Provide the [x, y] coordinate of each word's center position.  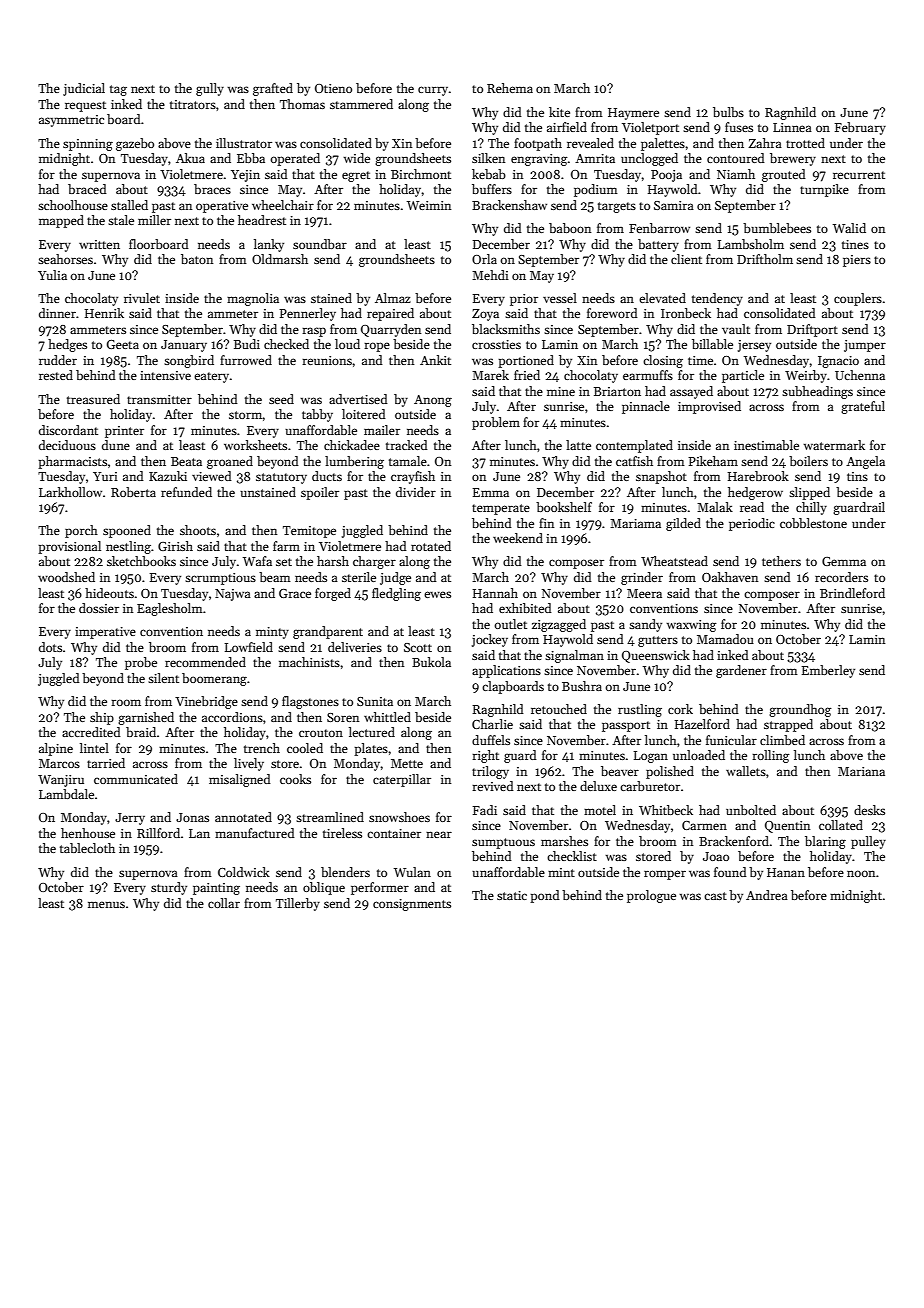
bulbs [728, 112]
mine [561, 391]
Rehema [510, 88]
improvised [709, 407]
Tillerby [298, 904]
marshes [564, 841]
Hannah [495, 593]
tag [118, 90]
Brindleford [852, 593]
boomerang [214, 679]
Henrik [104, 313]
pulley [868, 842]
